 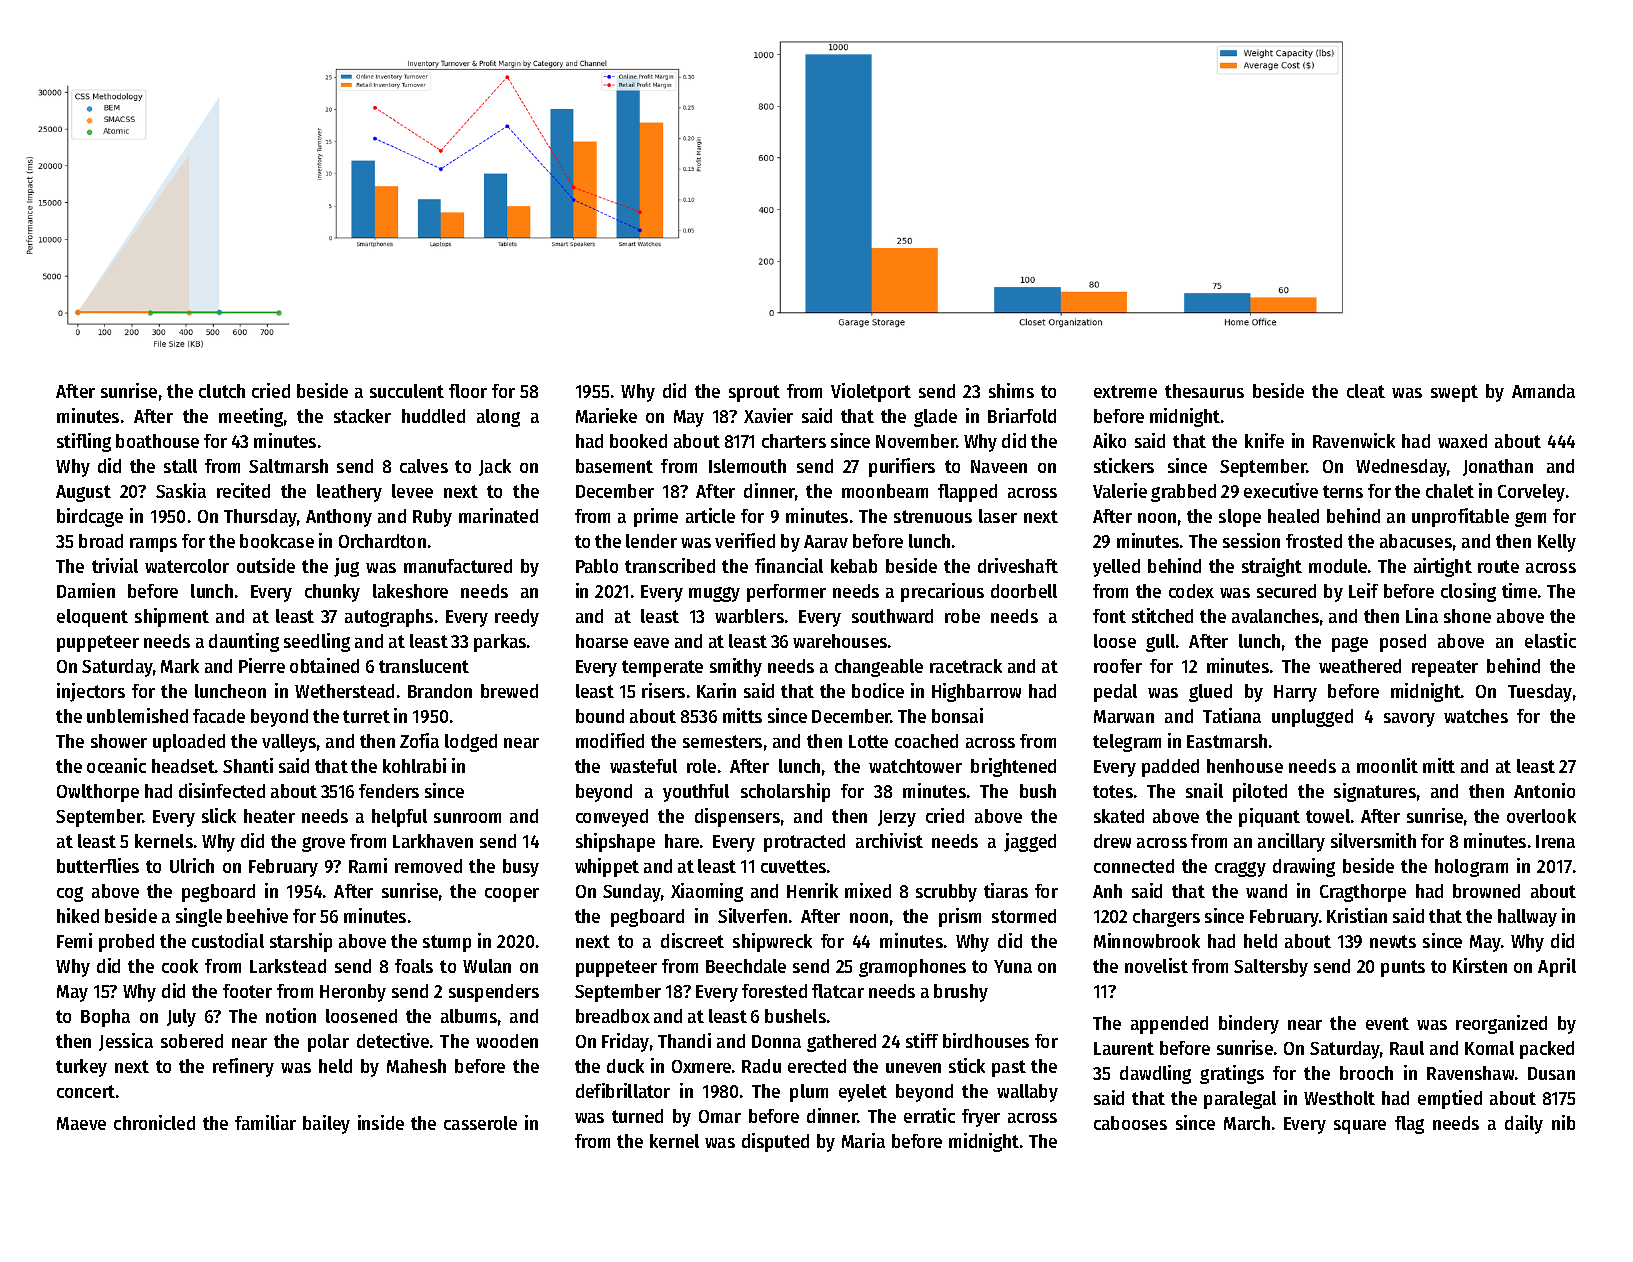 I want to click on temperate, so click(x=662, y=668).
